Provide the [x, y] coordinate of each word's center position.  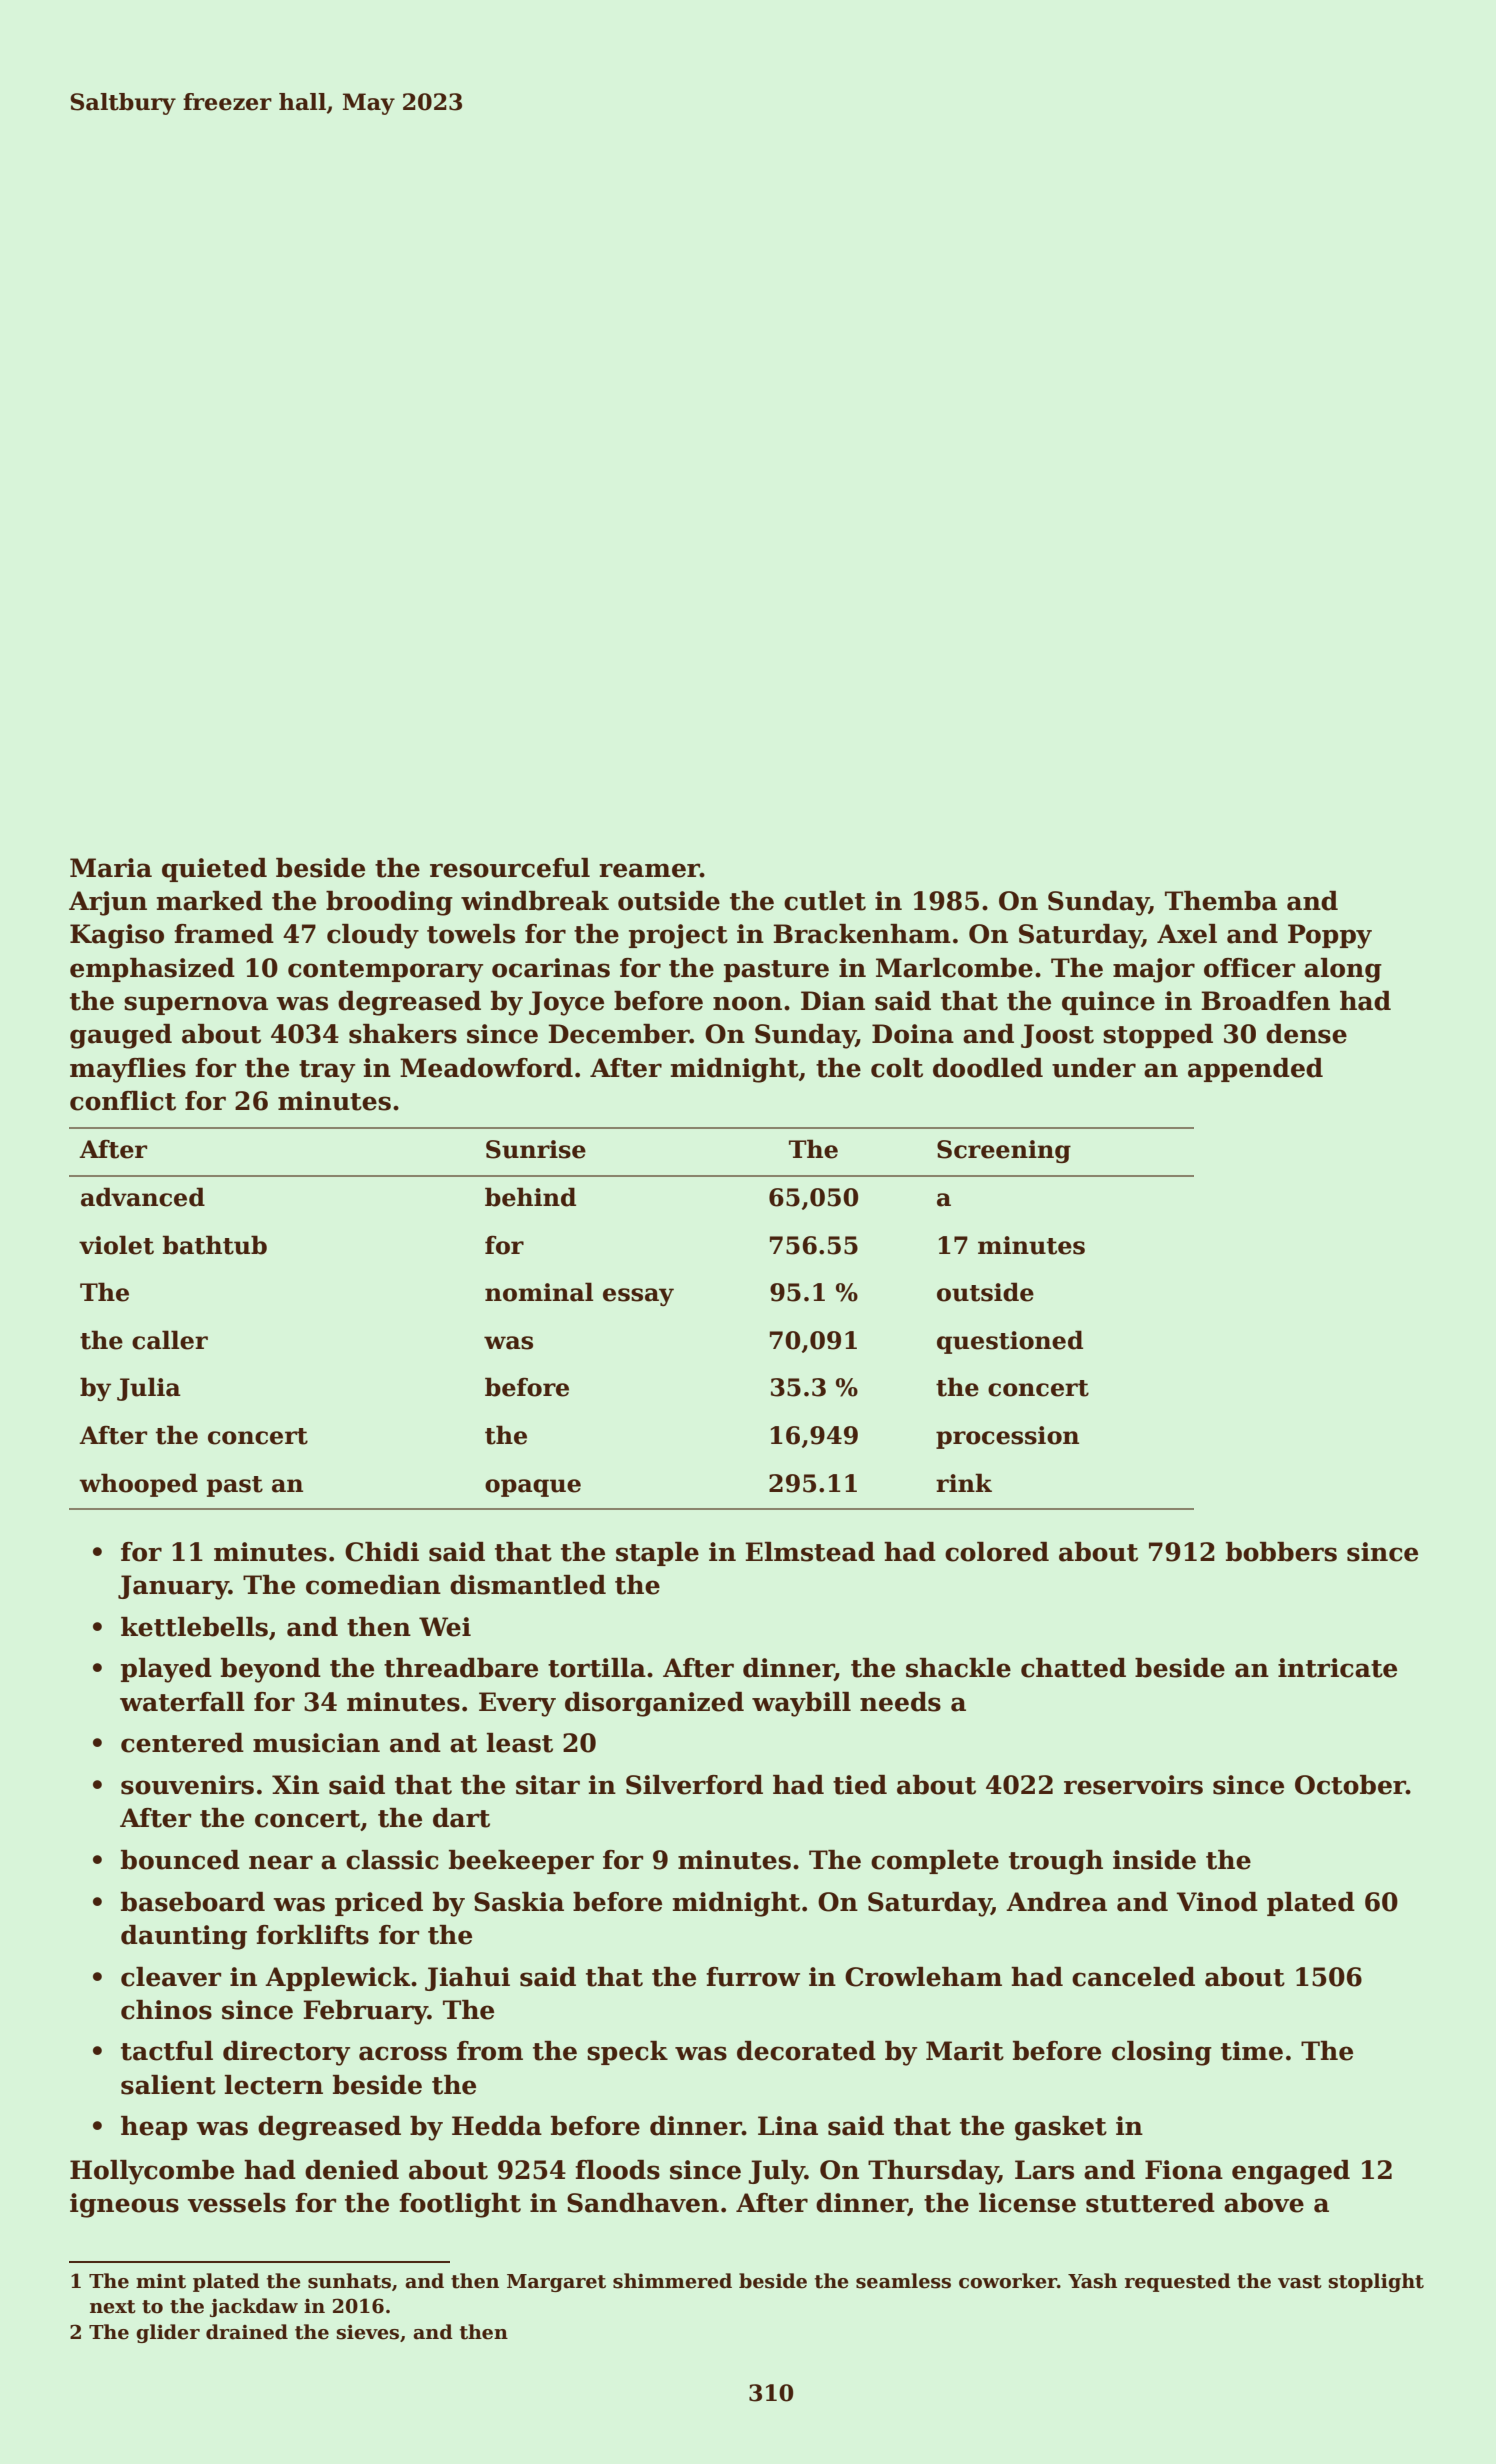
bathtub [215, 1245]
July [776, 2172]
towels [471, 934]
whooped [138, 1485]
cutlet [825, 901]
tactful [167, 2051]
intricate [1337, 1668]
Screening [1004, 1151]
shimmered [672, 2281]
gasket [1061, 2128]
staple [657, 1554]
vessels [237, 2203]
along [1343, 970]
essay [638, 1297]
